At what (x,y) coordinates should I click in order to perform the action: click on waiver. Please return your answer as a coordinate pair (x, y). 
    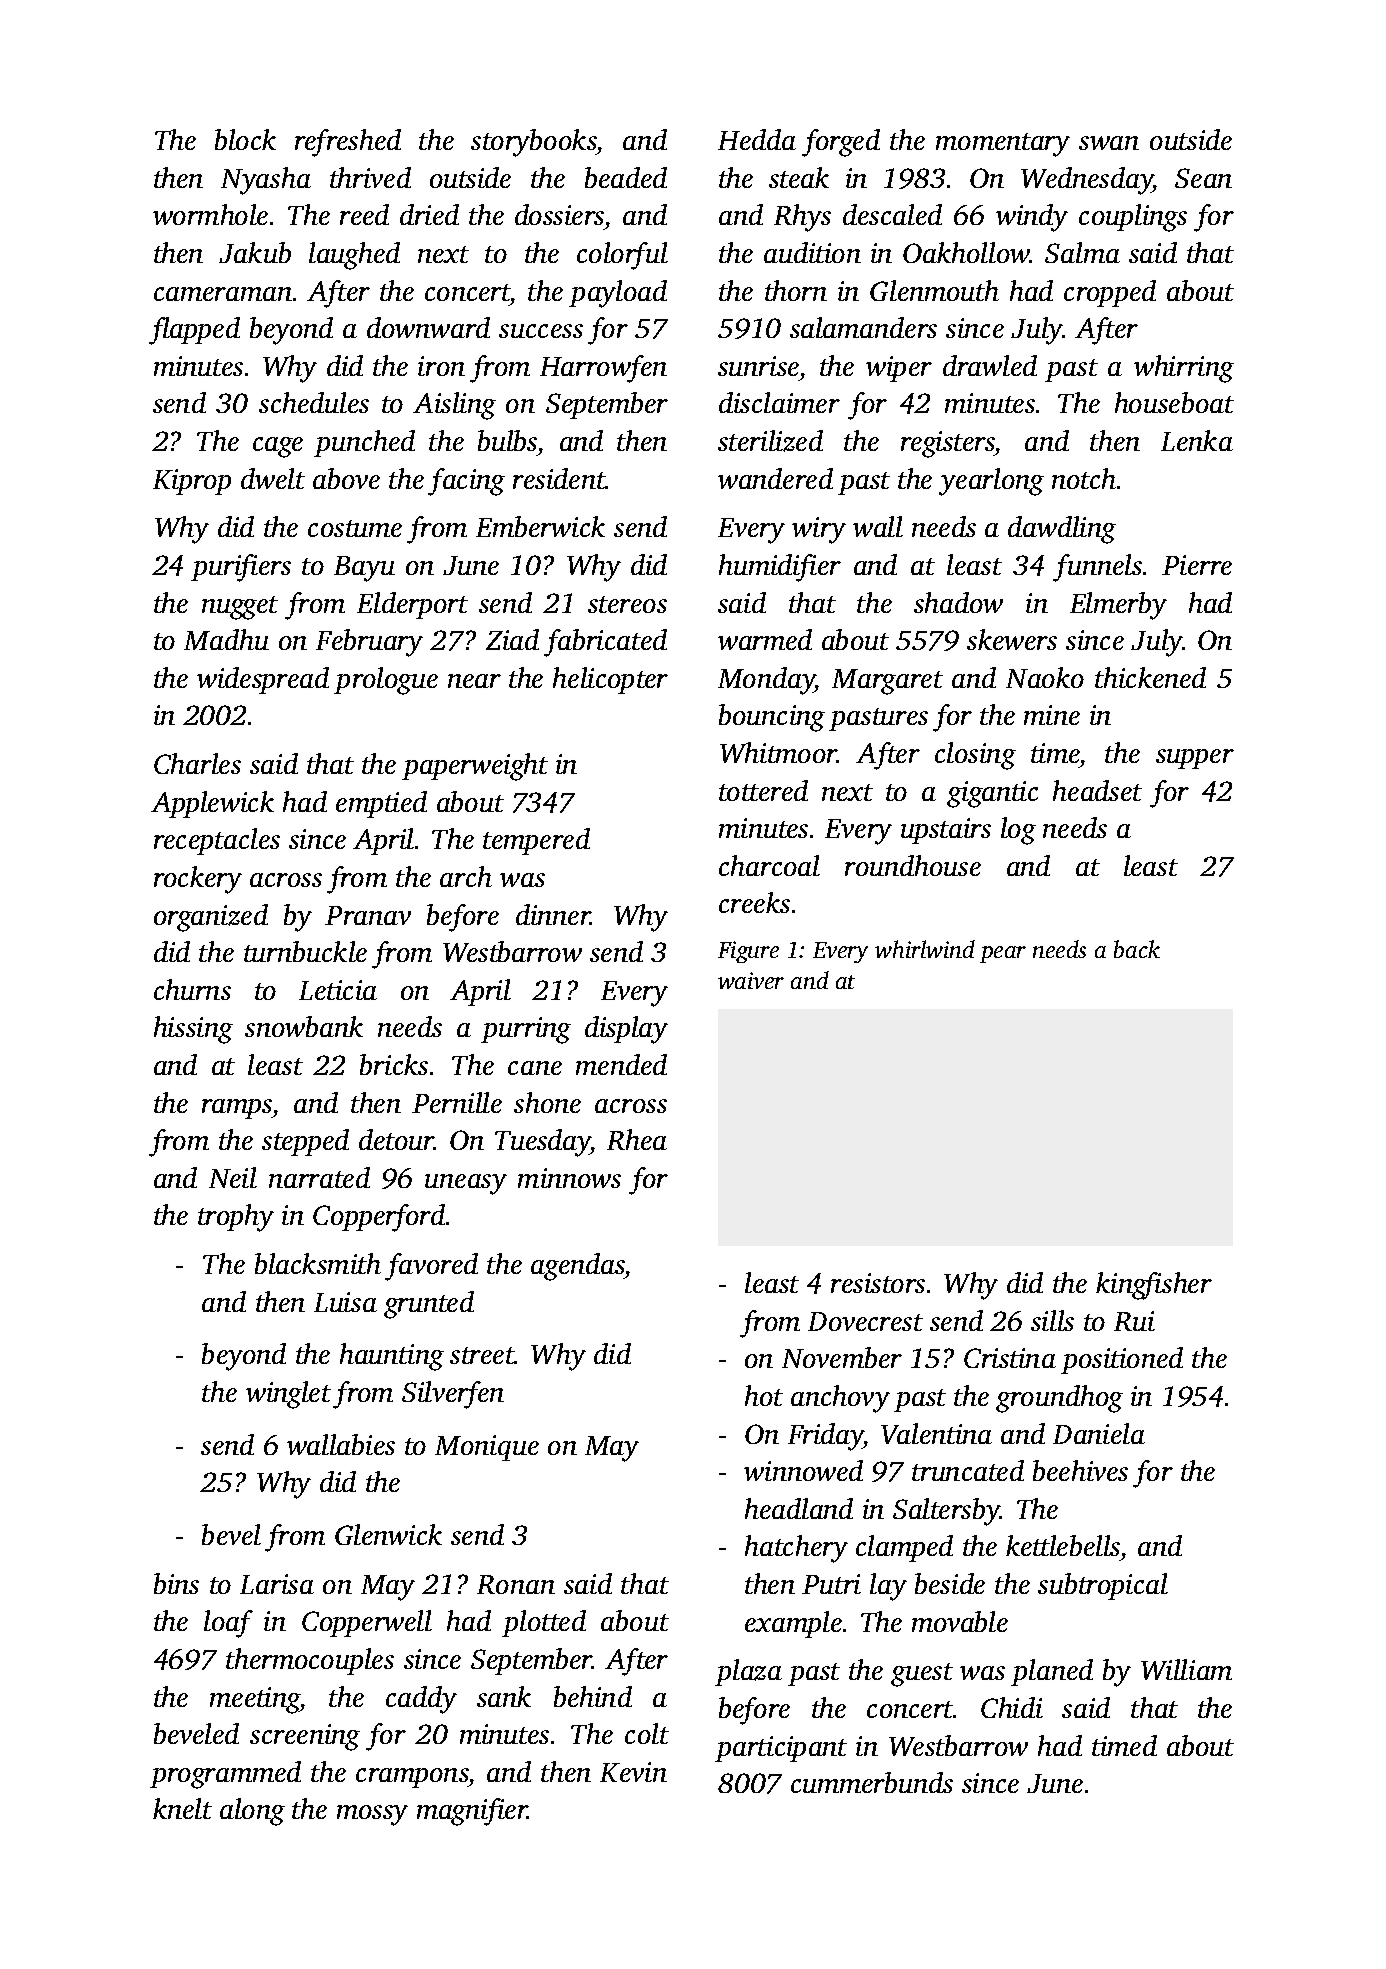
    Looking at the image, I should click on (751, 980).
